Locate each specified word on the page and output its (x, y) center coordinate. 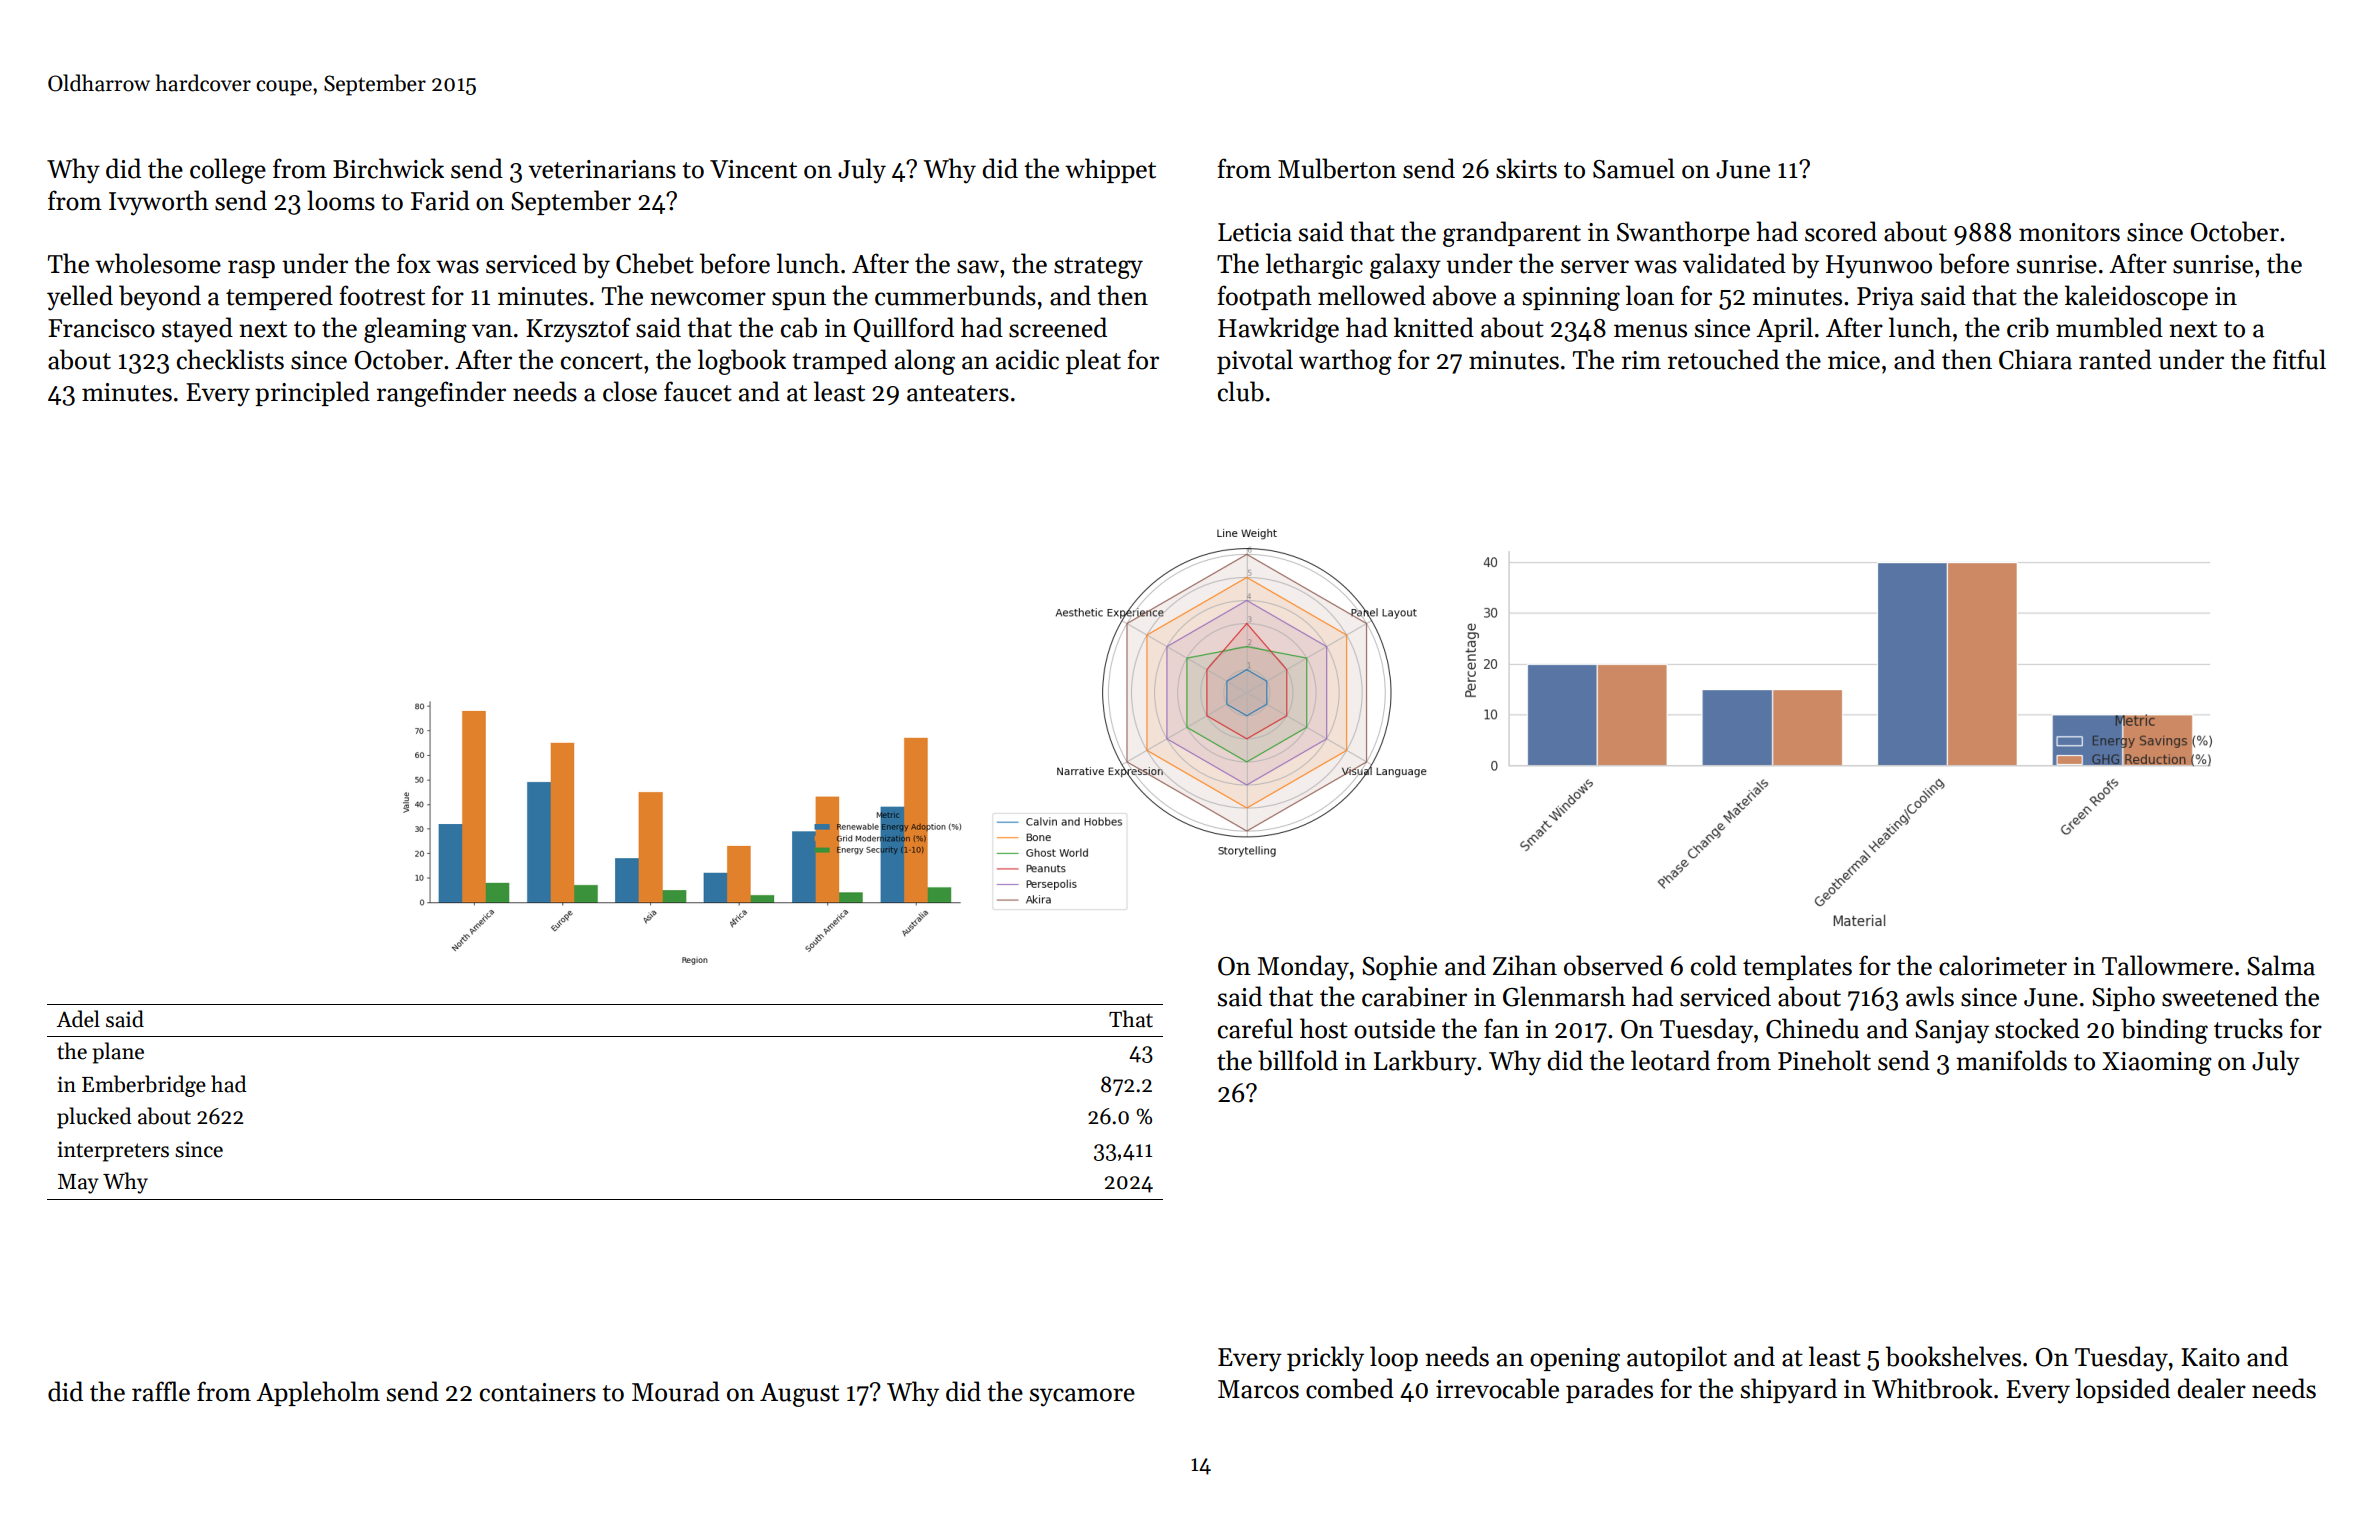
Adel (78, 1019)
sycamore (1082, 1397)
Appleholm (318, 1393)
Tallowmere (2167, 965)
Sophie (1399, 967)
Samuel (1634, 168)
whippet (1110, 170)
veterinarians (602, 169)
